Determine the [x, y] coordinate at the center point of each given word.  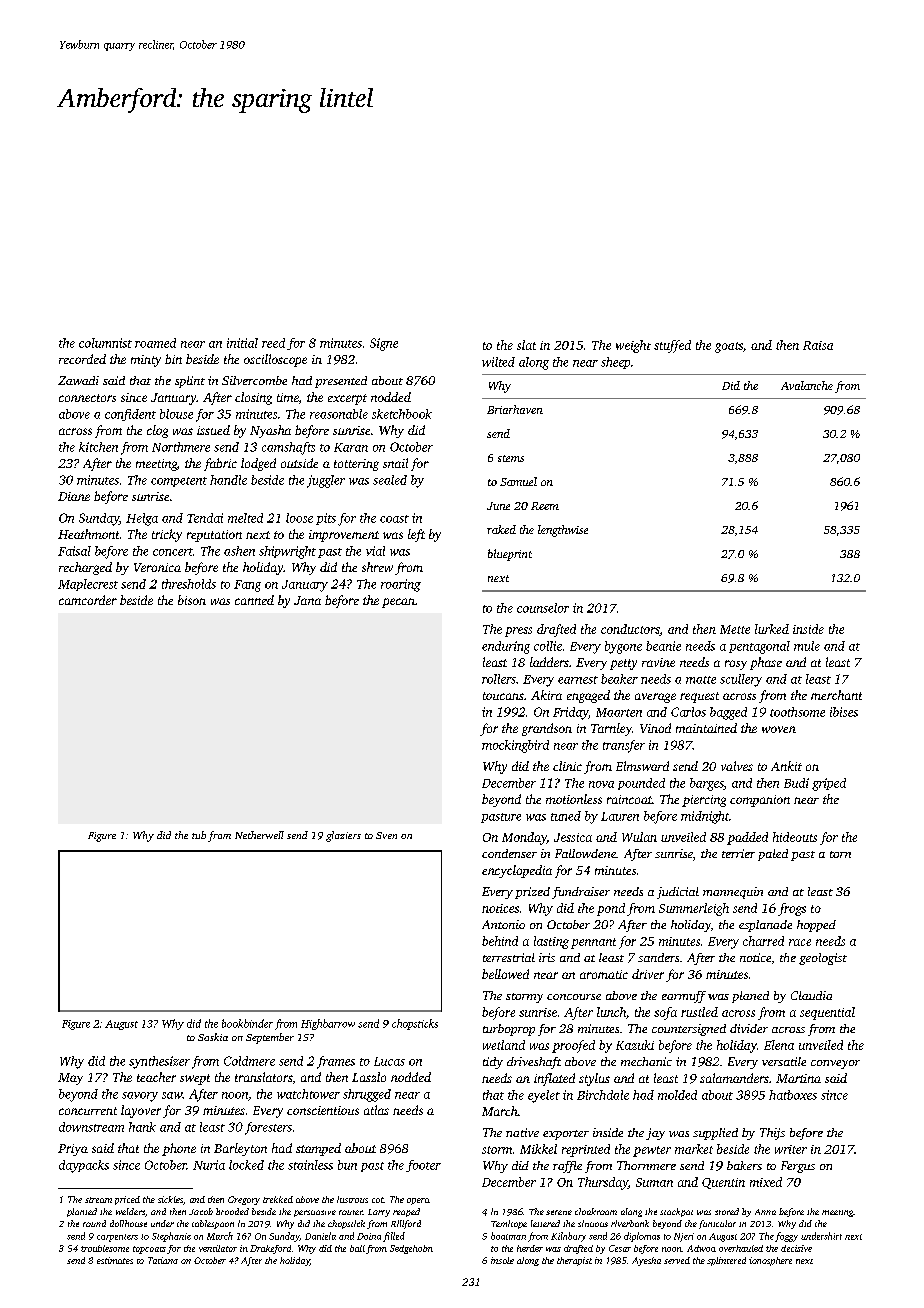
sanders [658, 957]
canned [254, 600]
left [416, 535]
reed [273, 343]
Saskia [213, 1037]
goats [729, 347]
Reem [545, 506]
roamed [155, 343]
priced [127, 1200]
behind [500, 941]
